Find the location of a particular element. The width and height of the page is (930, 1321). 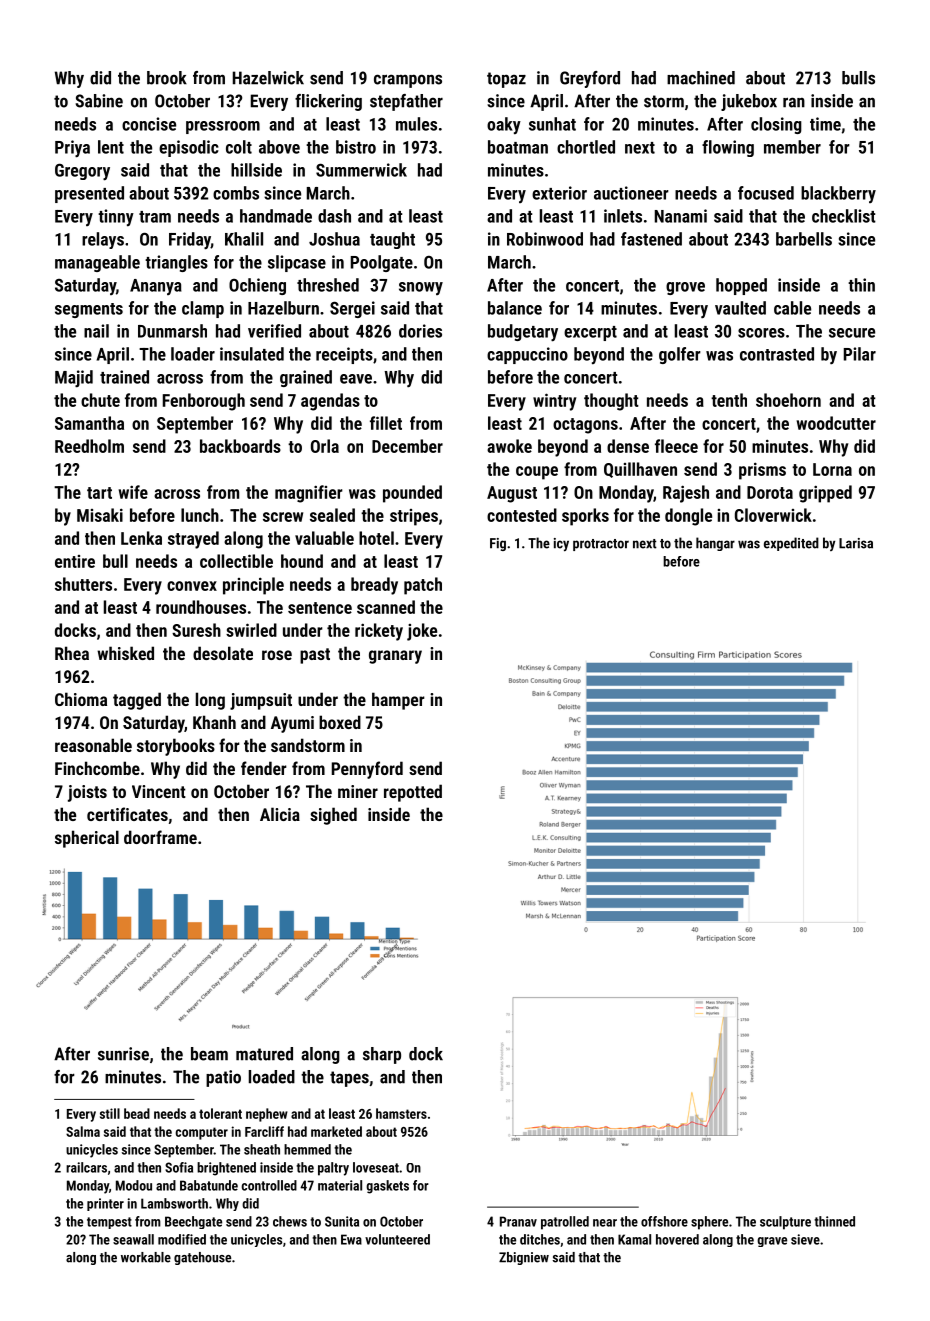

machined is located at coordinates (701, 78).
